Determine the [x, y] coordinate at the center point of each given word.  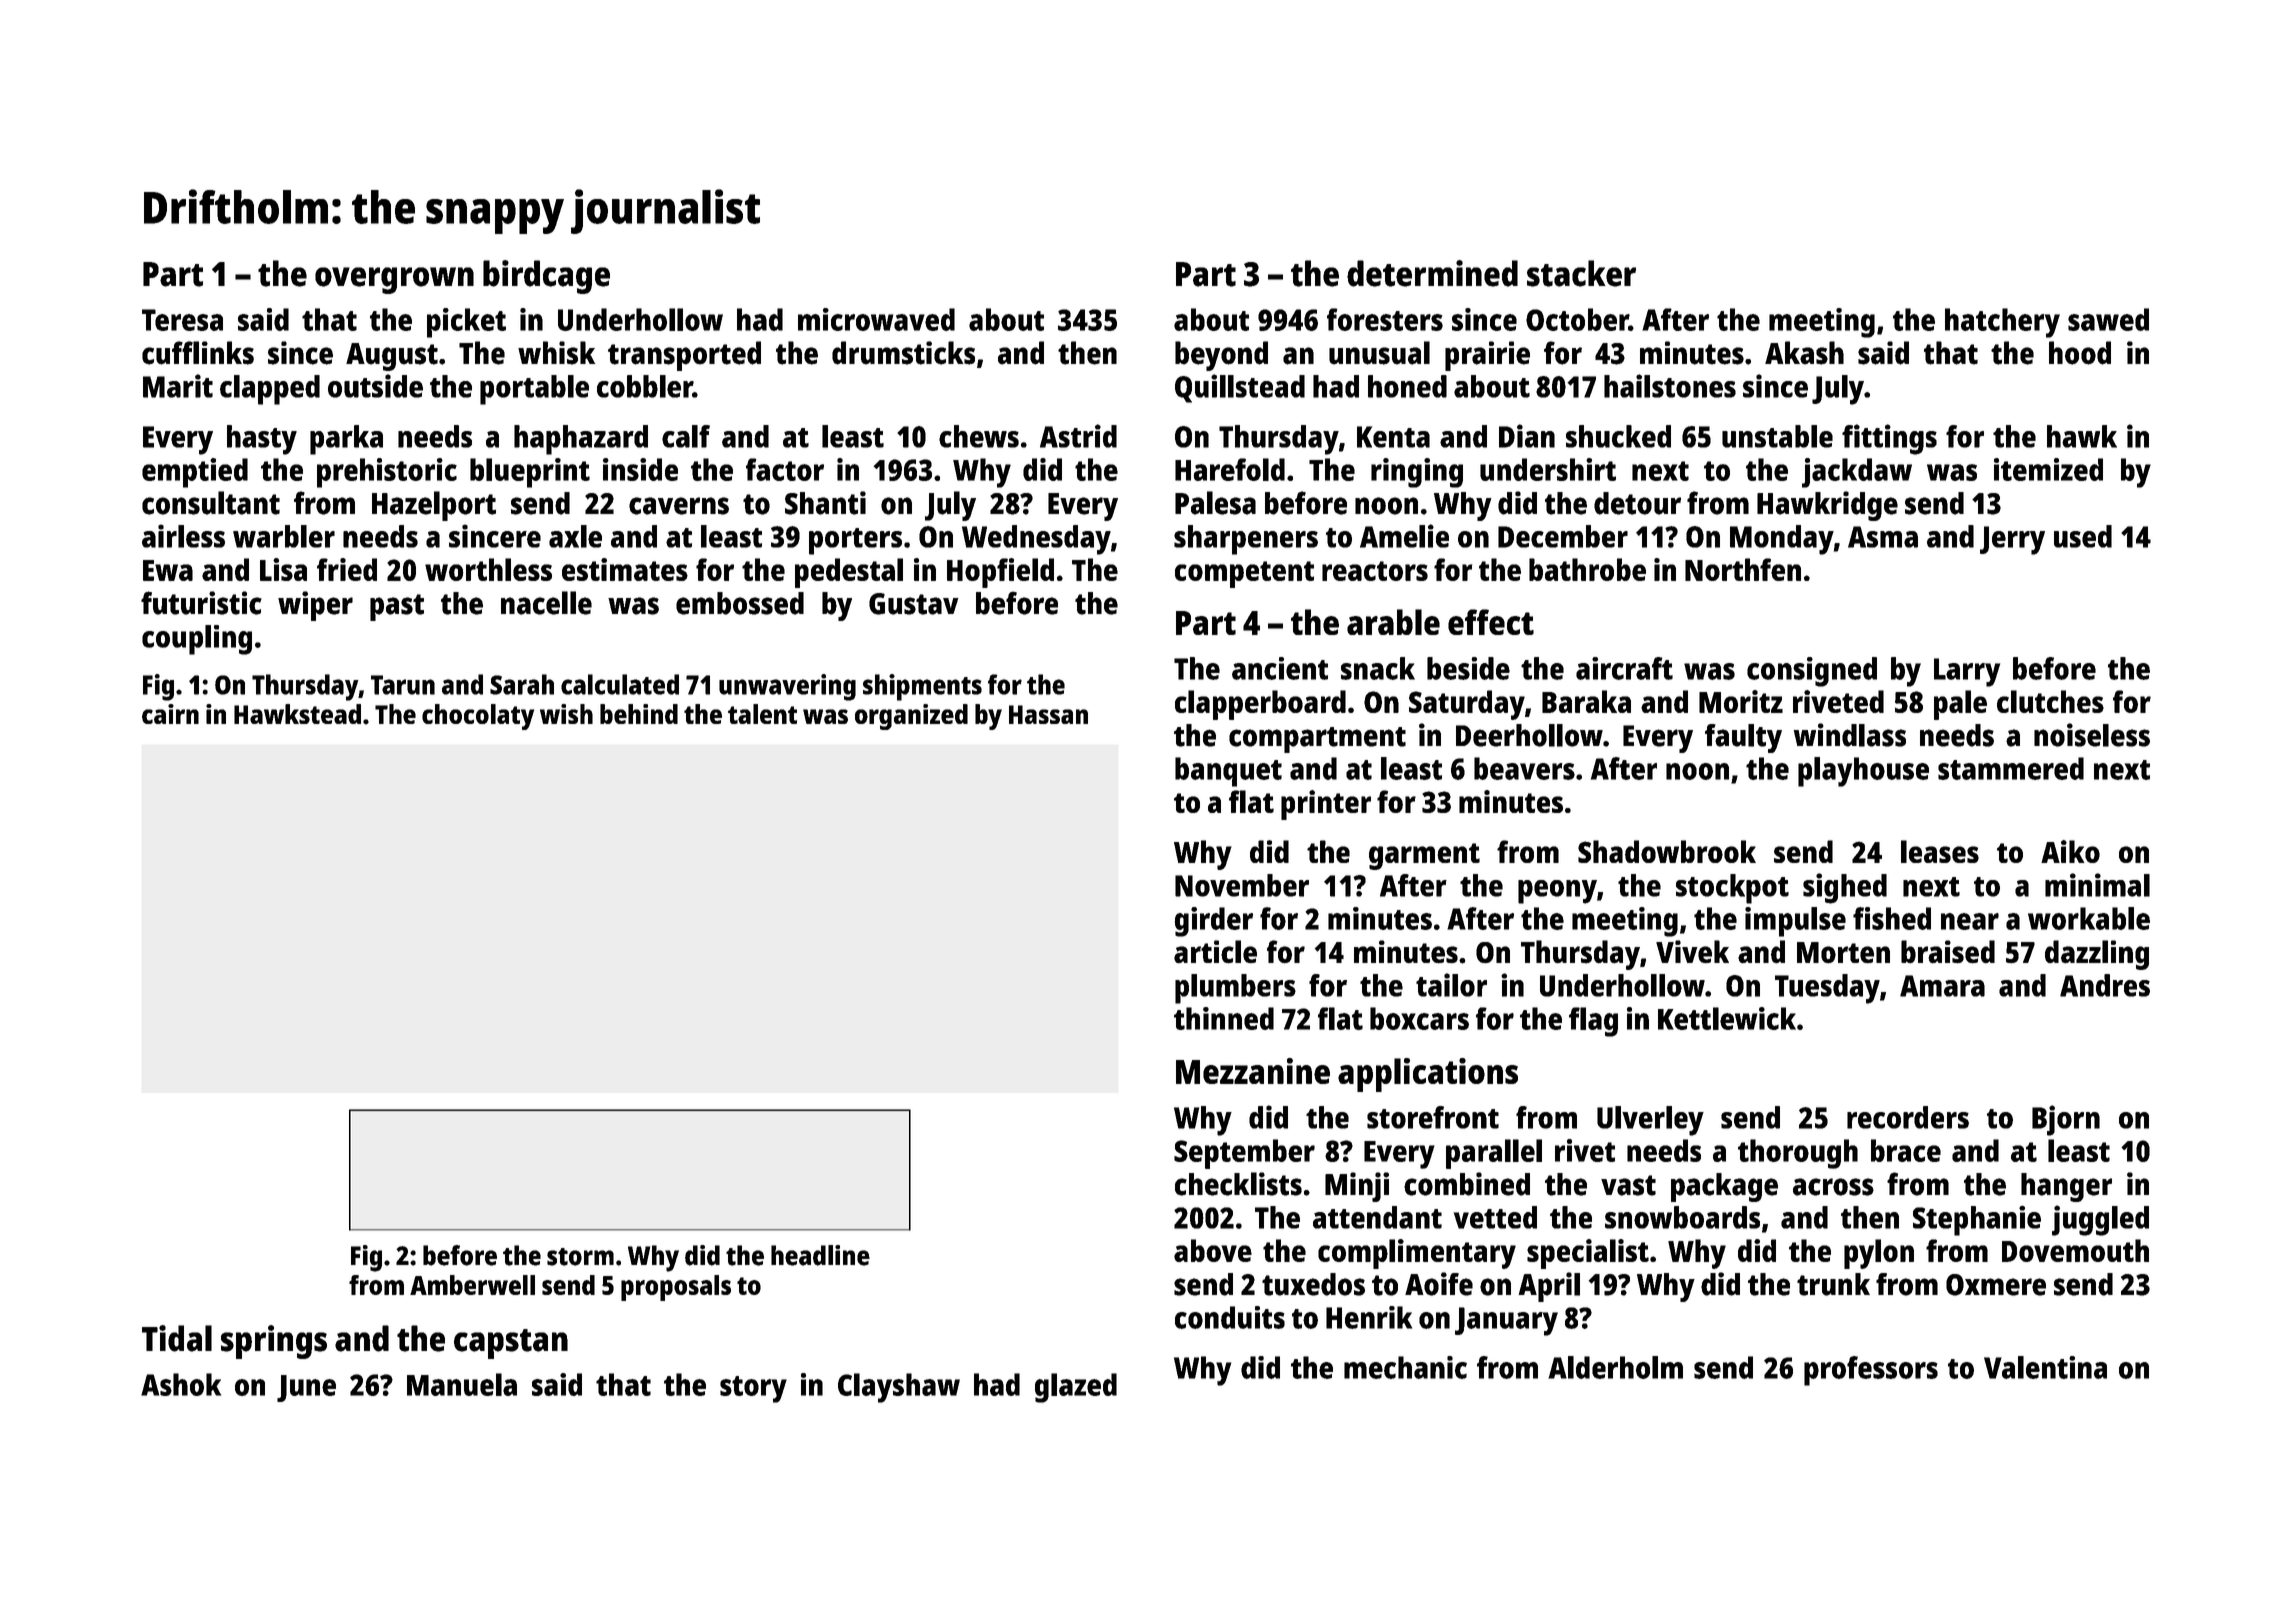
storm [580, 1257]
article [1215, 952]
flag [1593, 1022]
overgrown [394, 280]
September [1244, 1154]
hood [2080, 353]
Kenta [1393, 437]
